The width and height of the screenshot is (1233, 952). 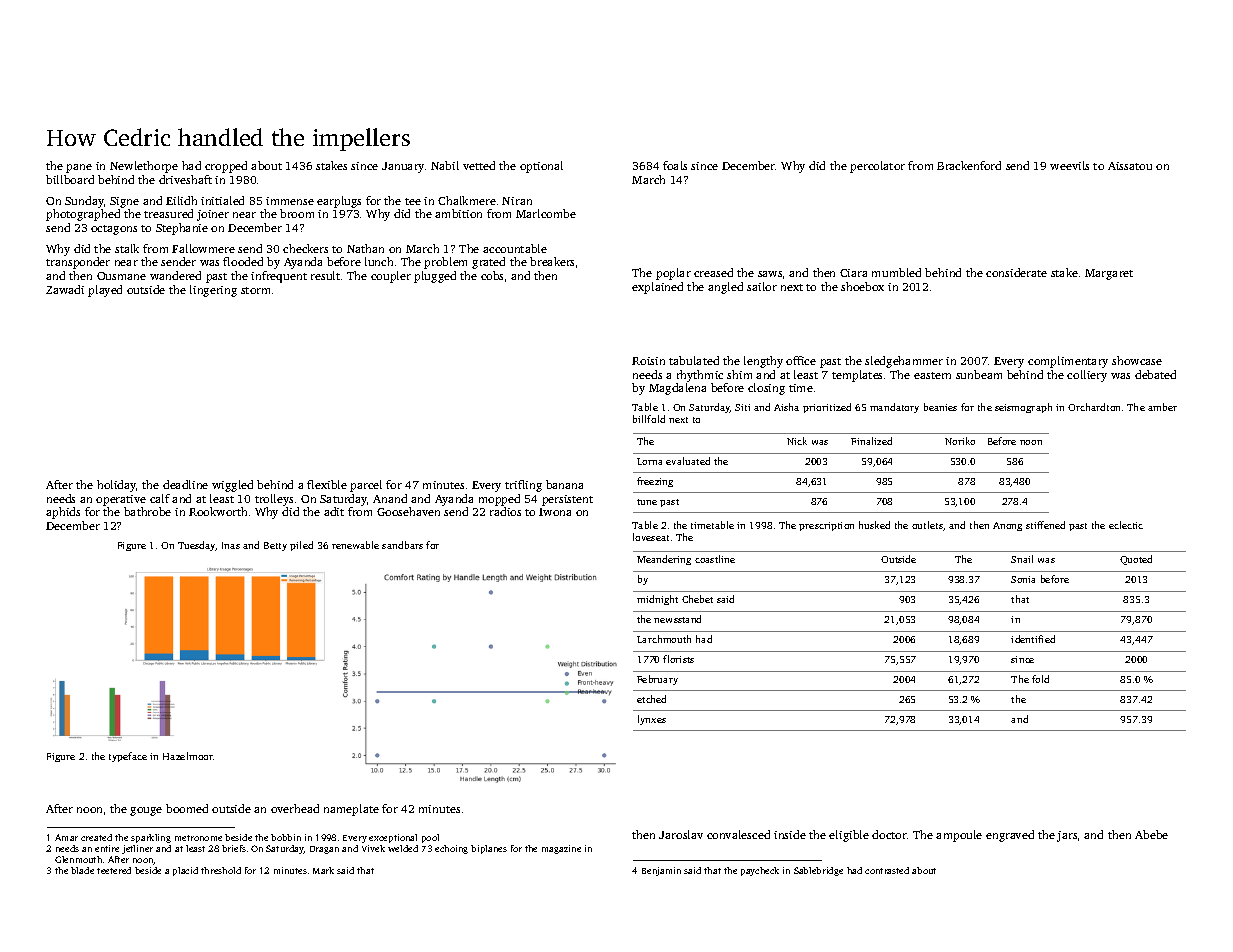 I want to click on Aissatou, so click(x=1130, y=166).
